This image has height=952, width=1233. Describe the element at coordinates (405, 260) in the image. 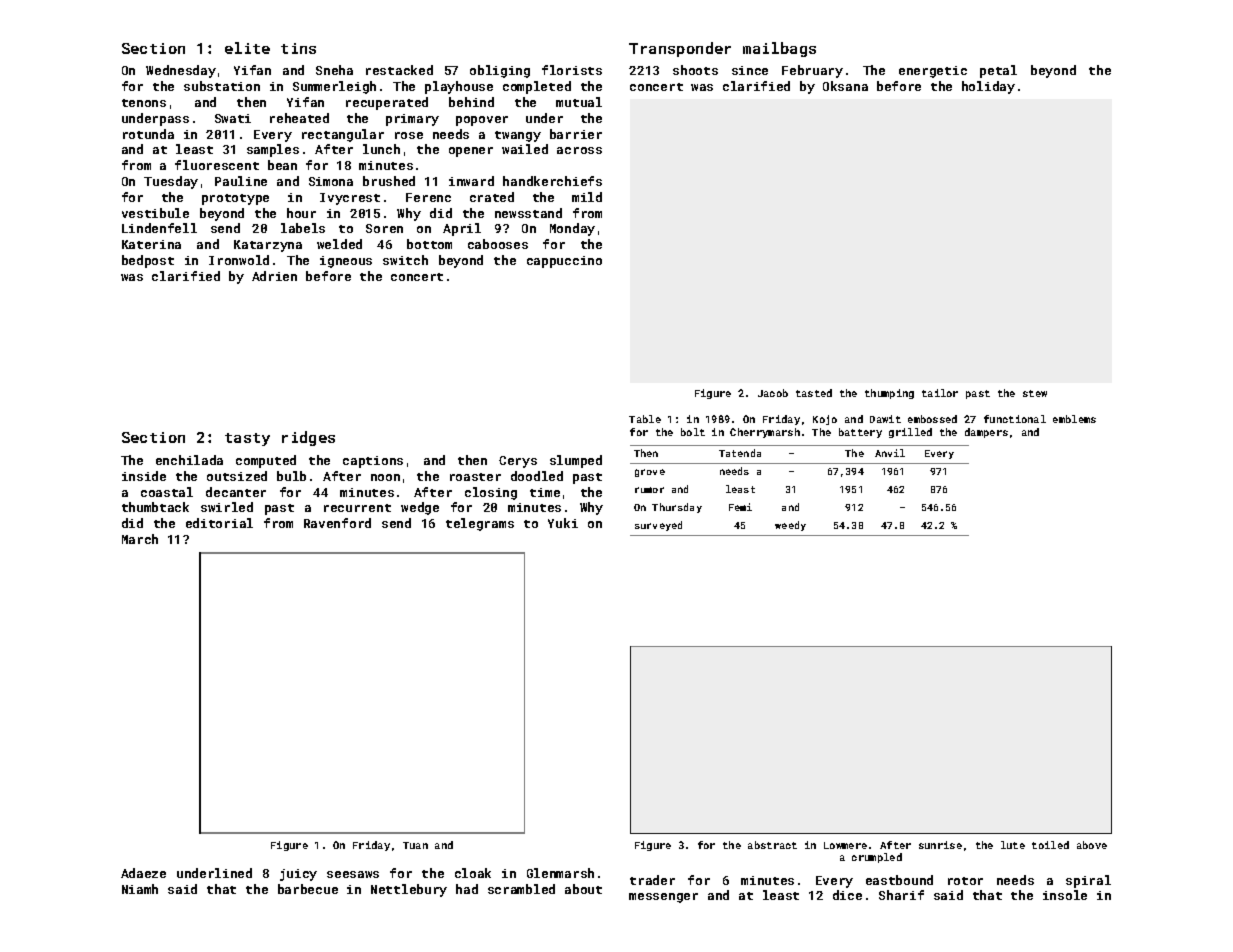

I see `switch` at that location.
